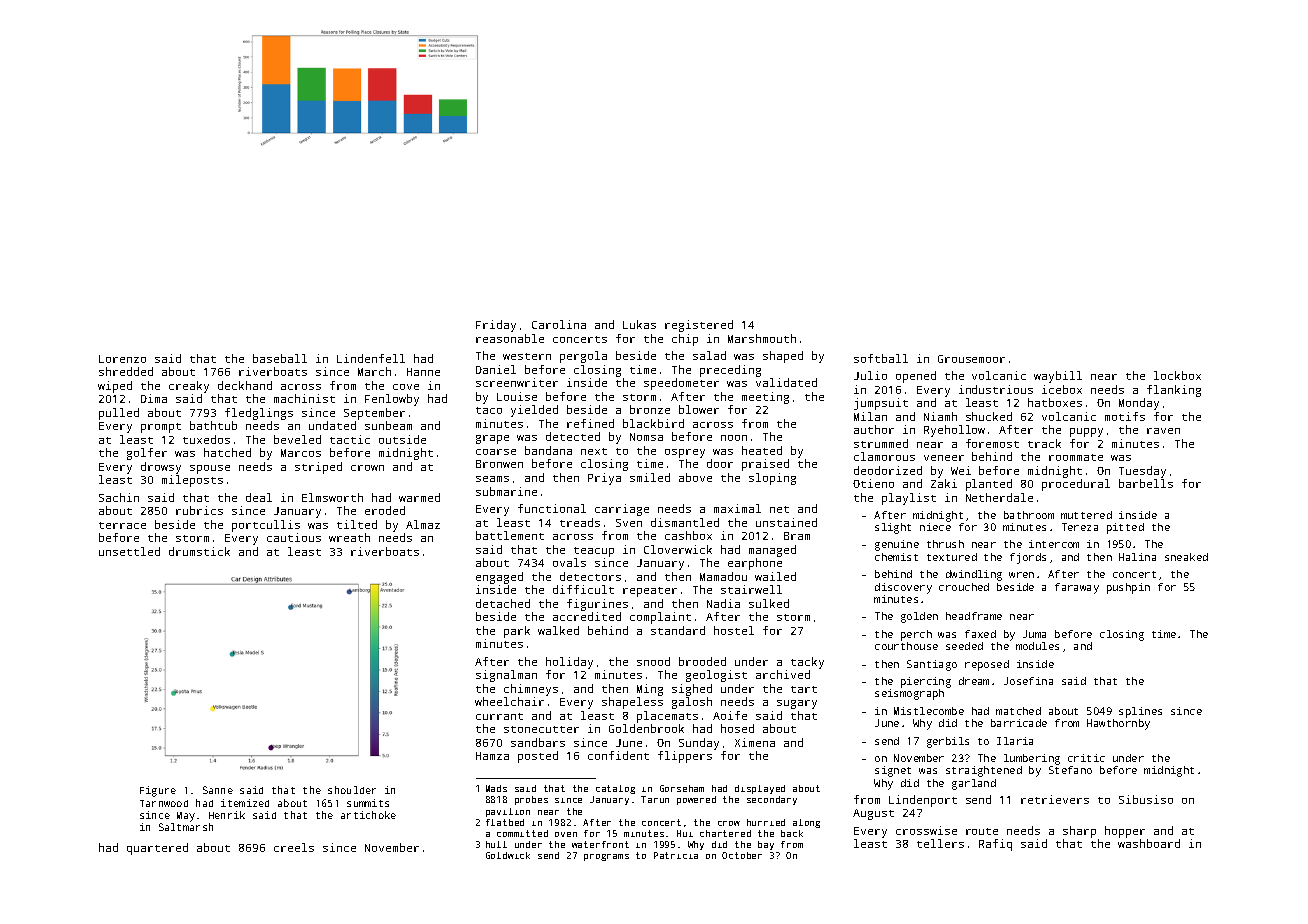  Describe the element at coordinates (508, 855) in the screenshot. I see `Goldwick` at that location.
